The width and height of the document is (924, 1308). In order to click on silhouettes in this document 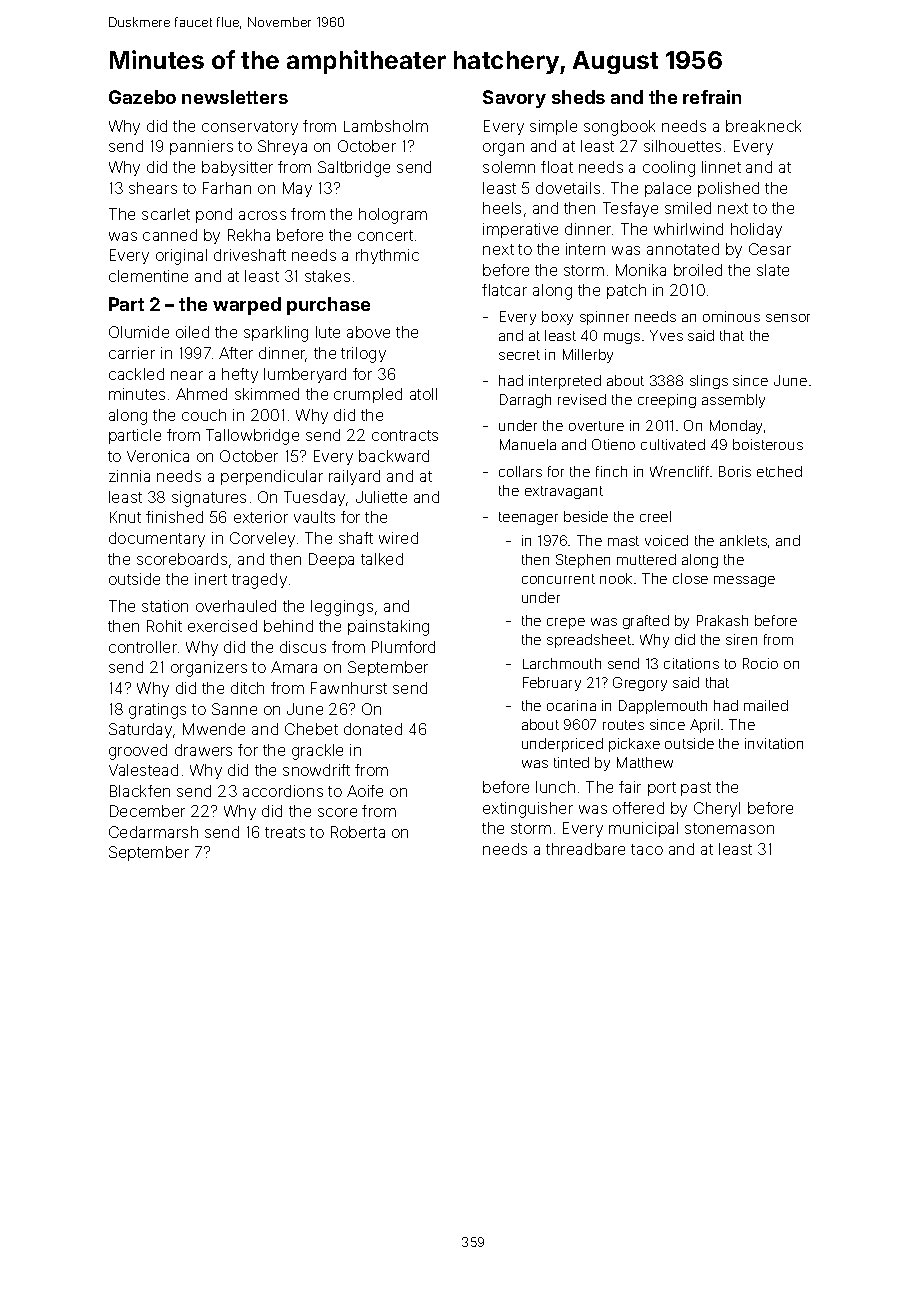, I will do `click(682, 146)`.
